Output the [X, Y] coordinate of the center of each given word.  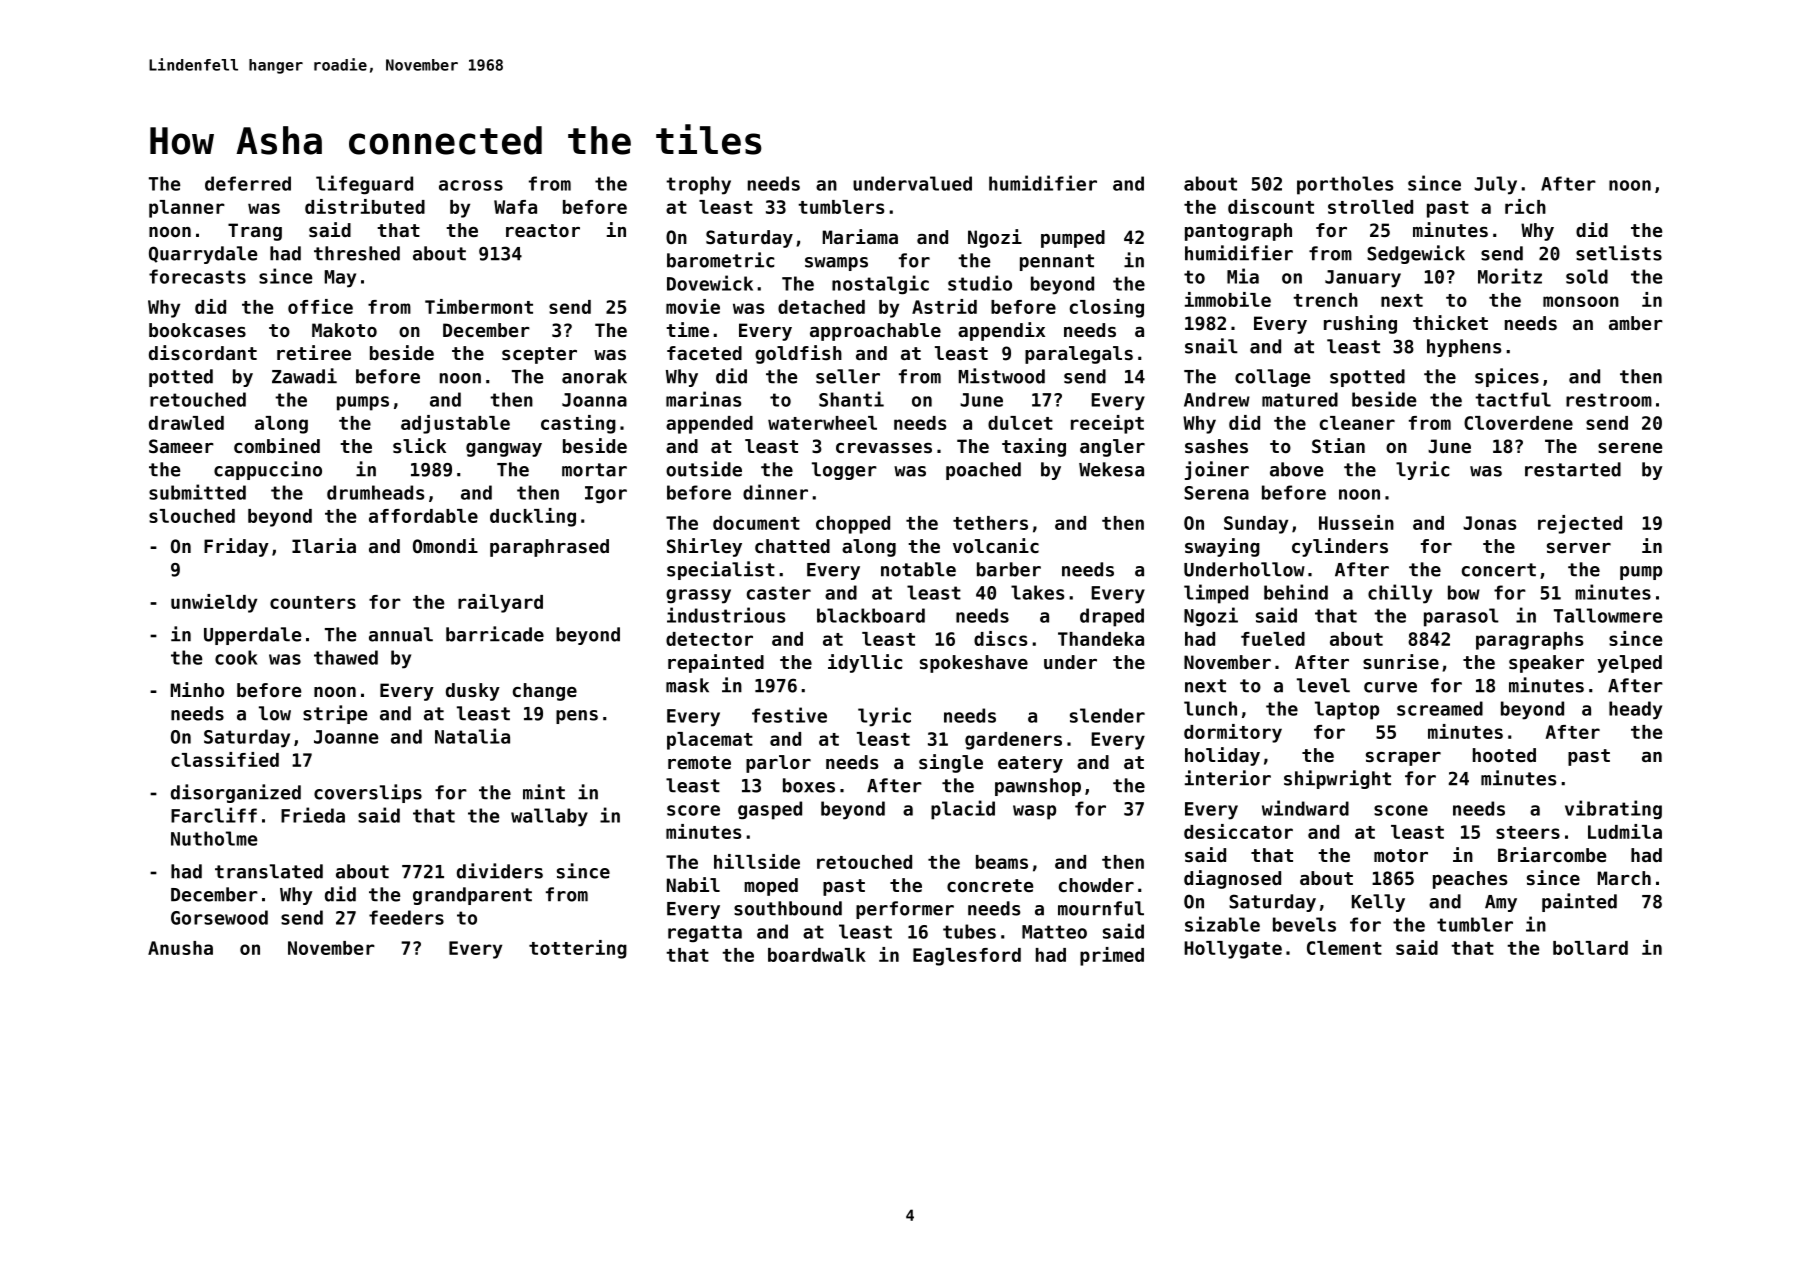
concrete [990, 885]
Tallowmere [1608, 615]
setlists [1619, 253]
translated [269, 871]
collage [1272, 378]
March [1624, 878]
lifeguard [364, 185]
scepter [539, 355]
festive [789, 715]
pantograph [1238, 232]
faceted [704, 353]
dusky [473, 692]
